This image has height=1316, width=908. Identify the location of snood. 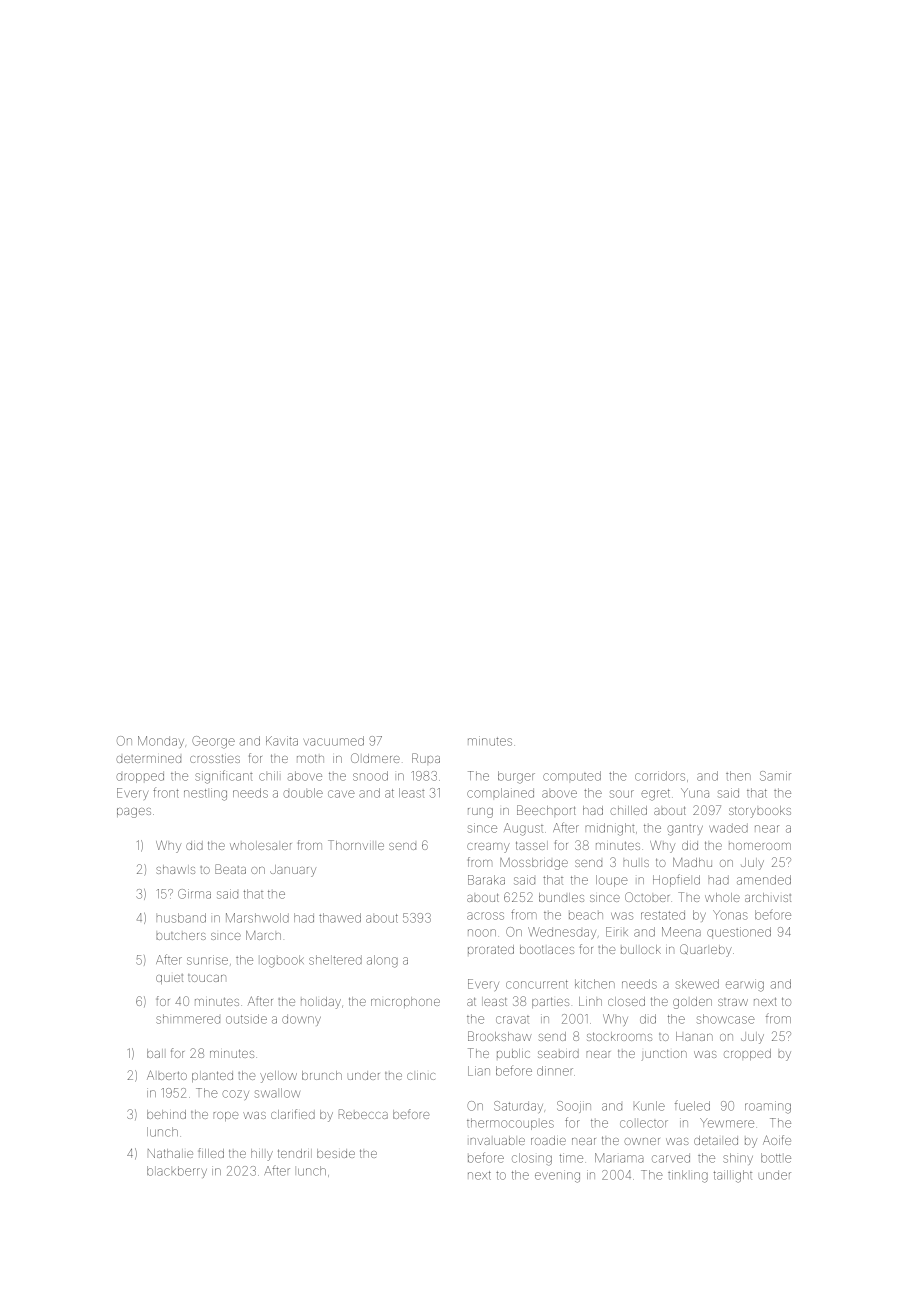
(370, 776).
